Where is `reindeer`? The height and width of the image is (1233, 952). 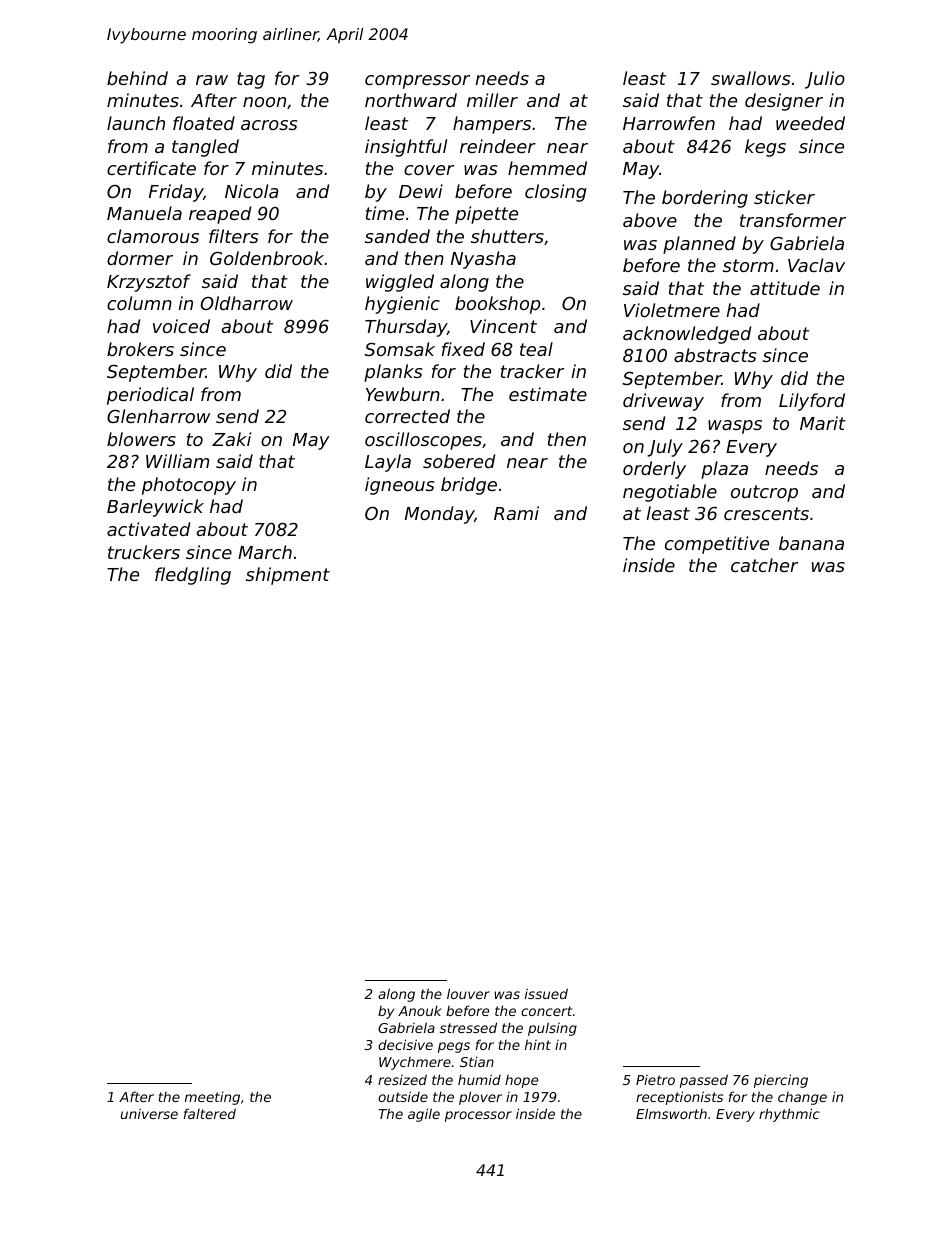
reindeer is located at coordinates (498, 146).
